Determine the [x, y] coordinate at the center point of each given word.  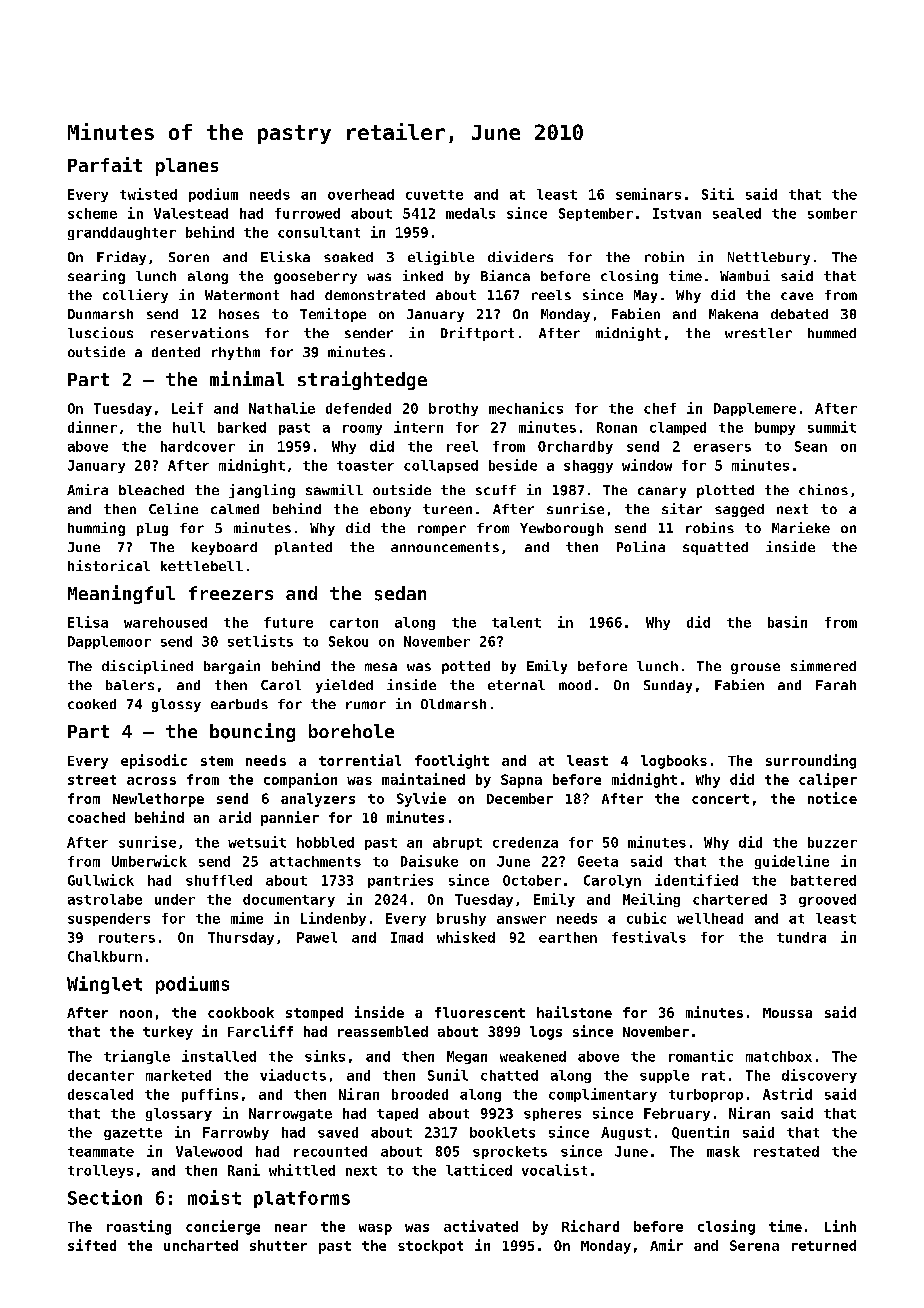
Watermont [242, 295]
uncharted [201, 1245]
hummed [832, 333]
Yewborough [561, 529]
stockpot [430, 1247]
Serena [754, 1245]
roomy [362, 430]
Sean [811, 446]
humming [96, 529]
